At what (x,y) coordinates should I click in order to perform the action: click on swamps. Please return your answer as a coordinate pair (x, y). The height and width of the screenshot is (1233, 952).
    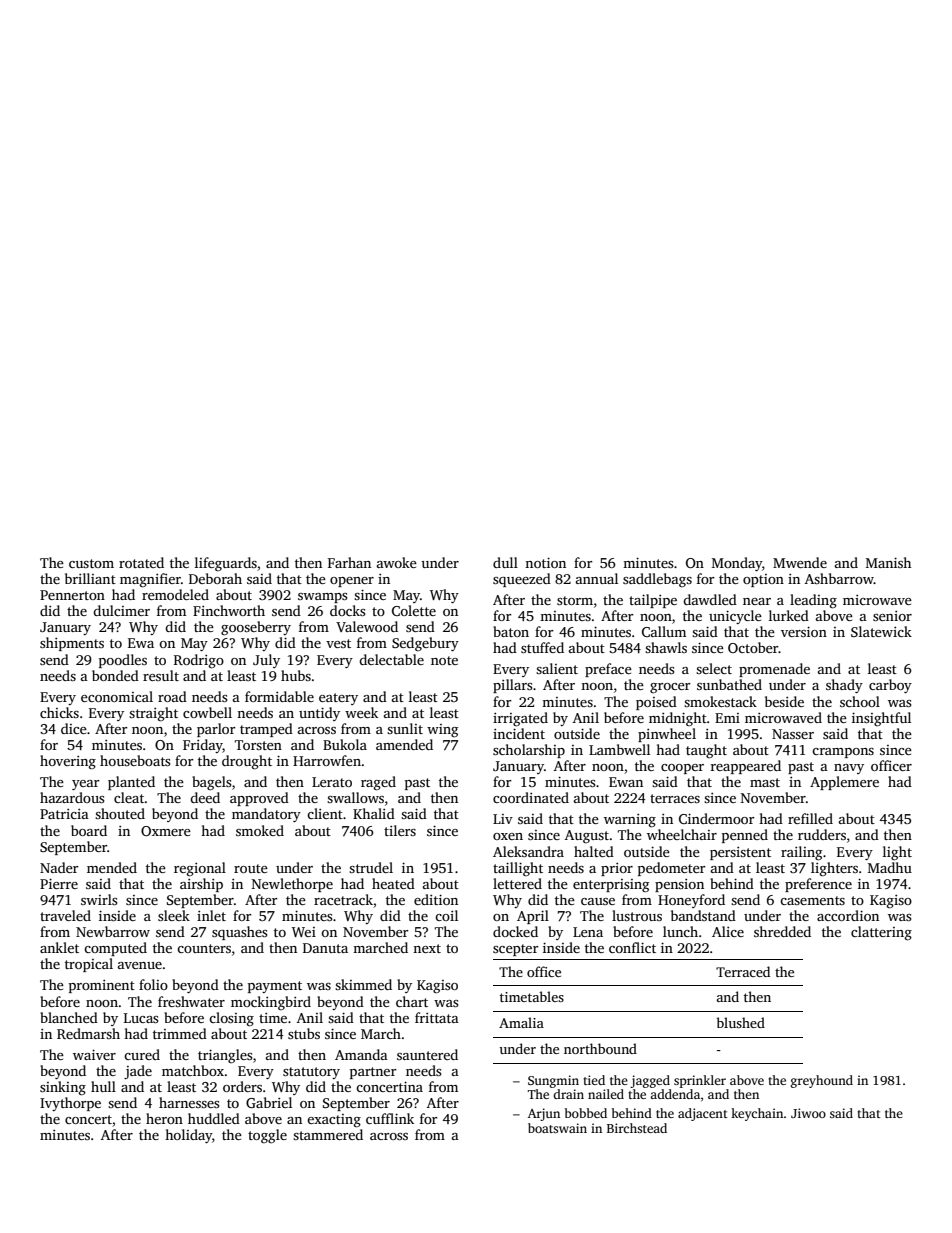
    Looking at the image, I should click on (323, 598).
